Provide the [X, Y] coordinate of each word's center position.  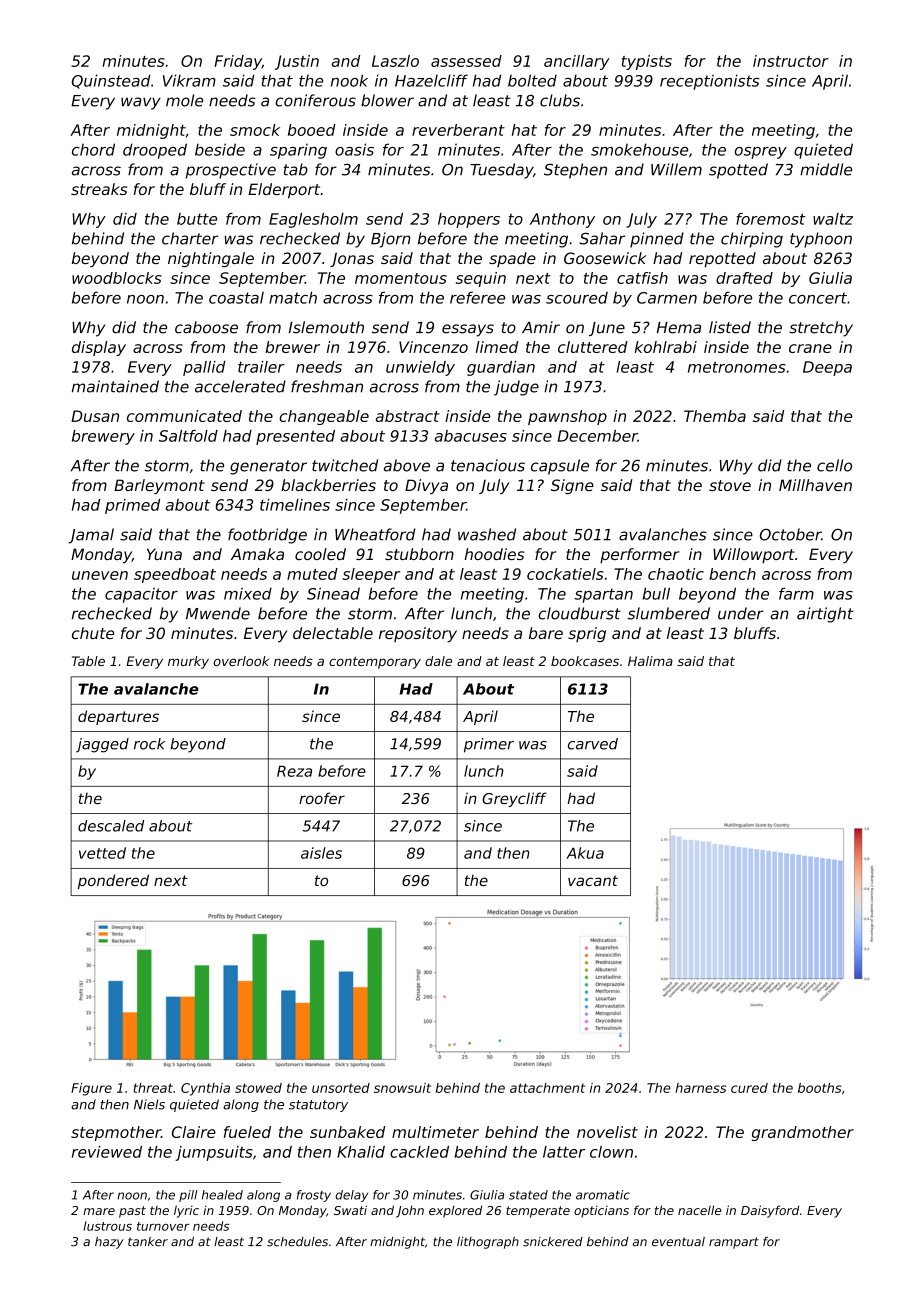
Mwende [218, 613]
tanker [148, 1242]
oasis [354, 149]
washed [487, 534]
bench [732, 574]
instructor [791, 61]
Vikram [189, 80]
